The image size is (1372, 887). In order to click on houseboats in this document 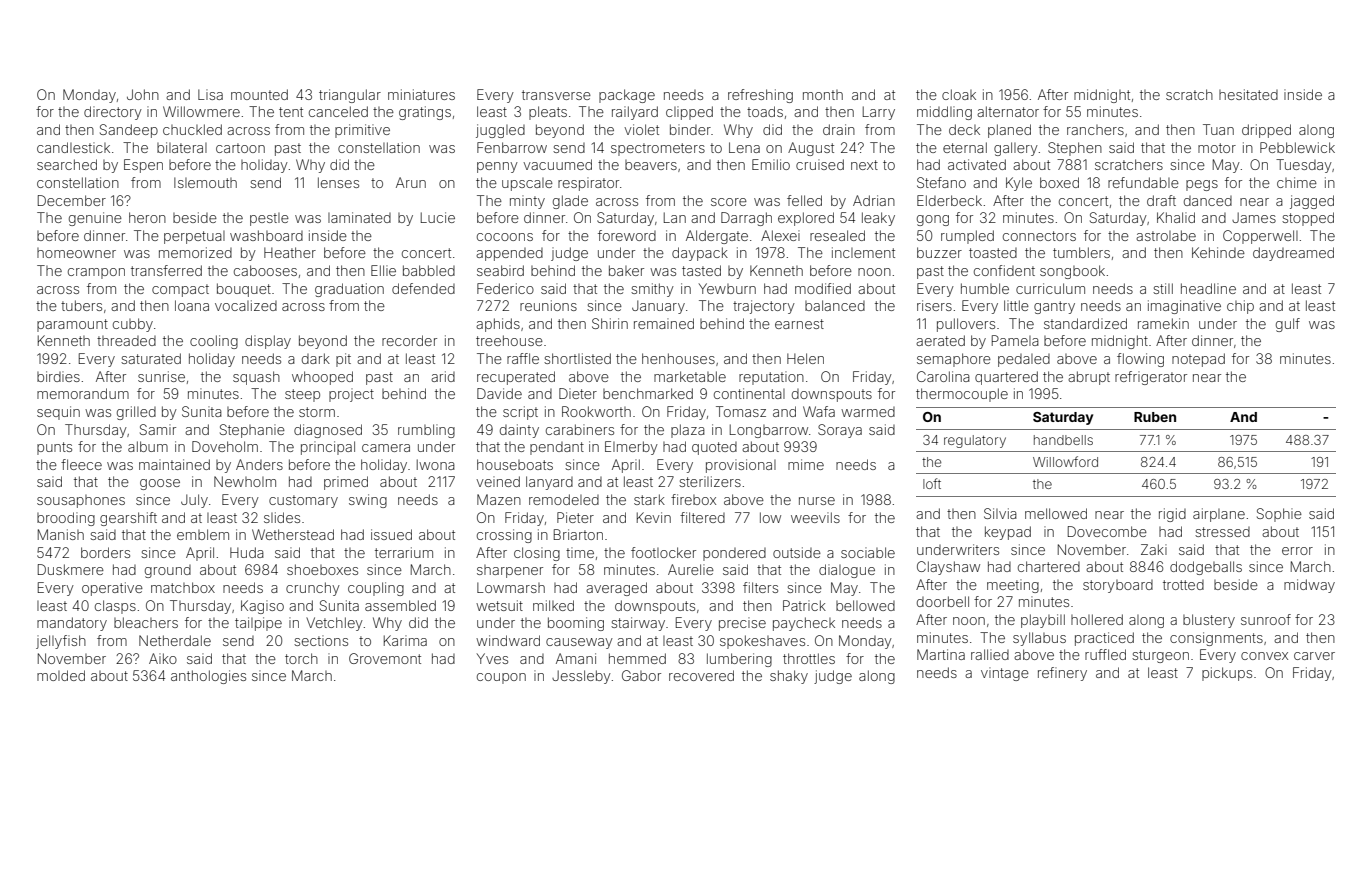, I will do `click(515, 464)`.
